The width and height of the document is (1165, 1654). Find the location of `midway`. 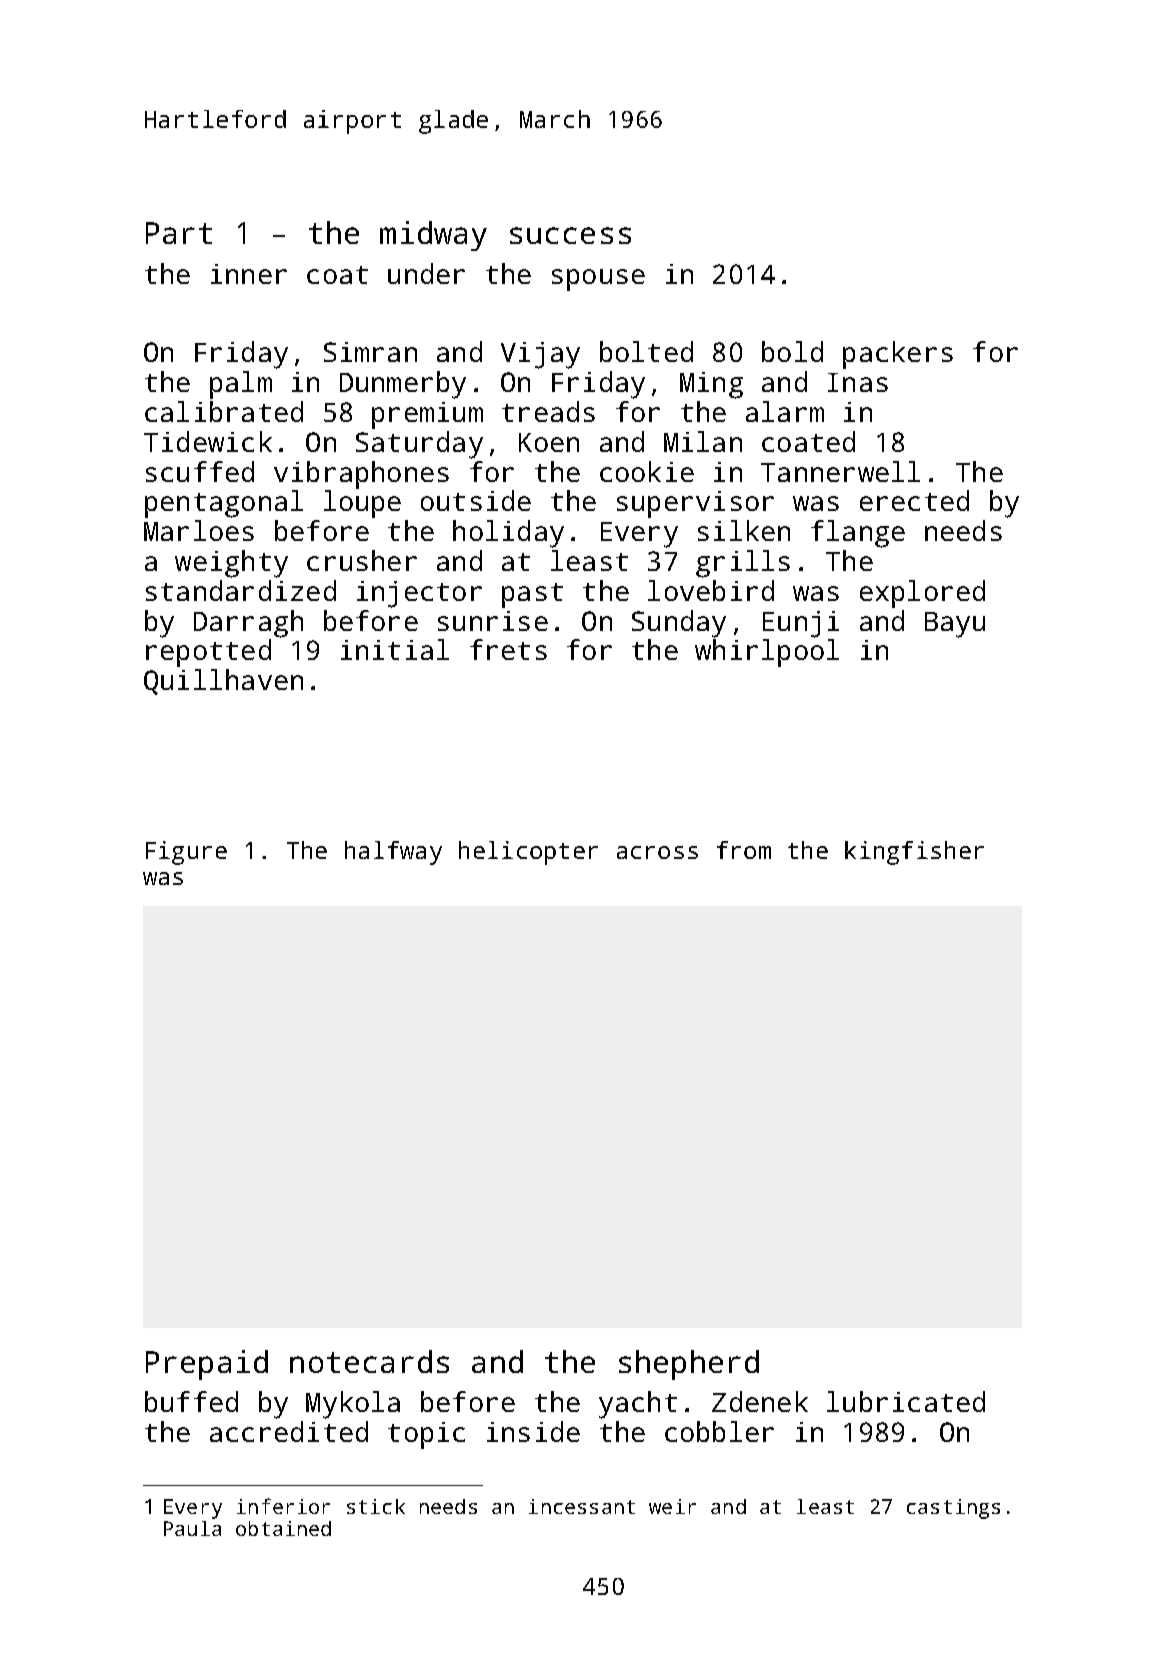

midway is located at coordinates (433, 236).
